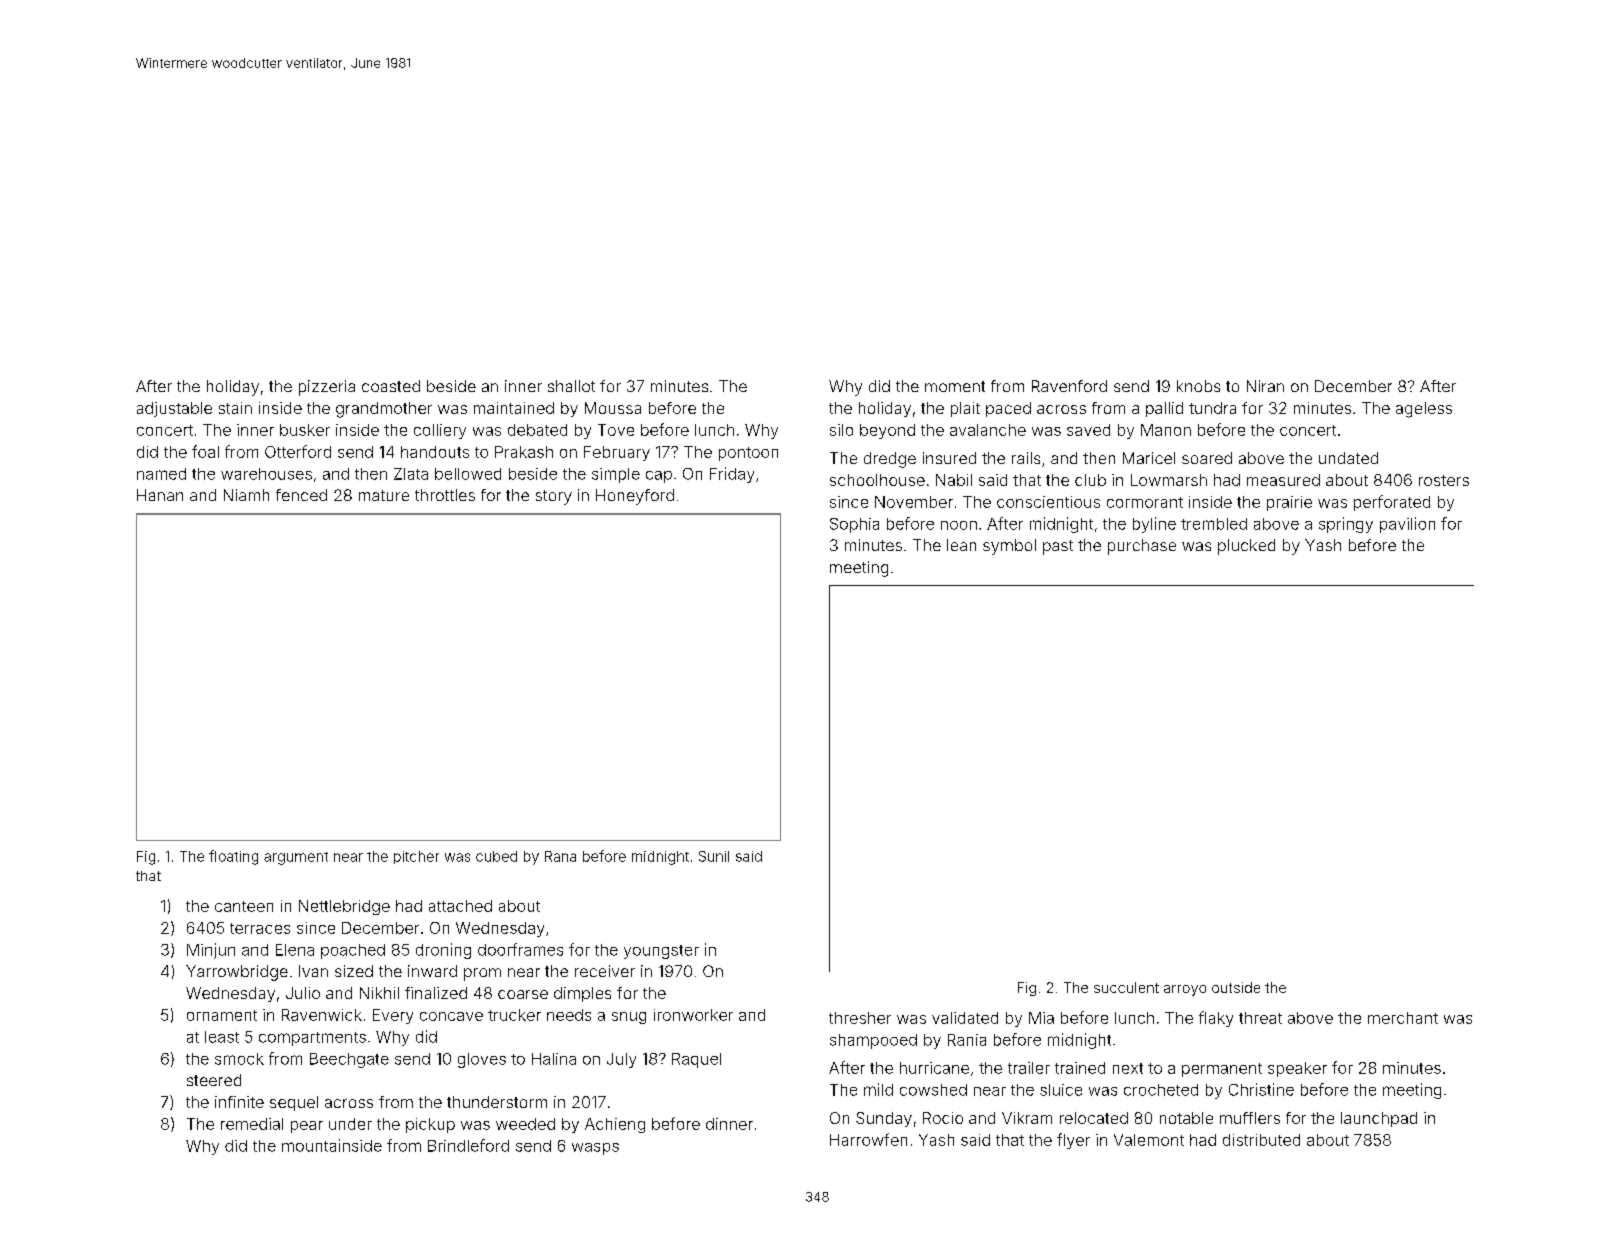  Describe the element at coordinates (445, 495) in the screenshot. I see `throttles` at that location.
